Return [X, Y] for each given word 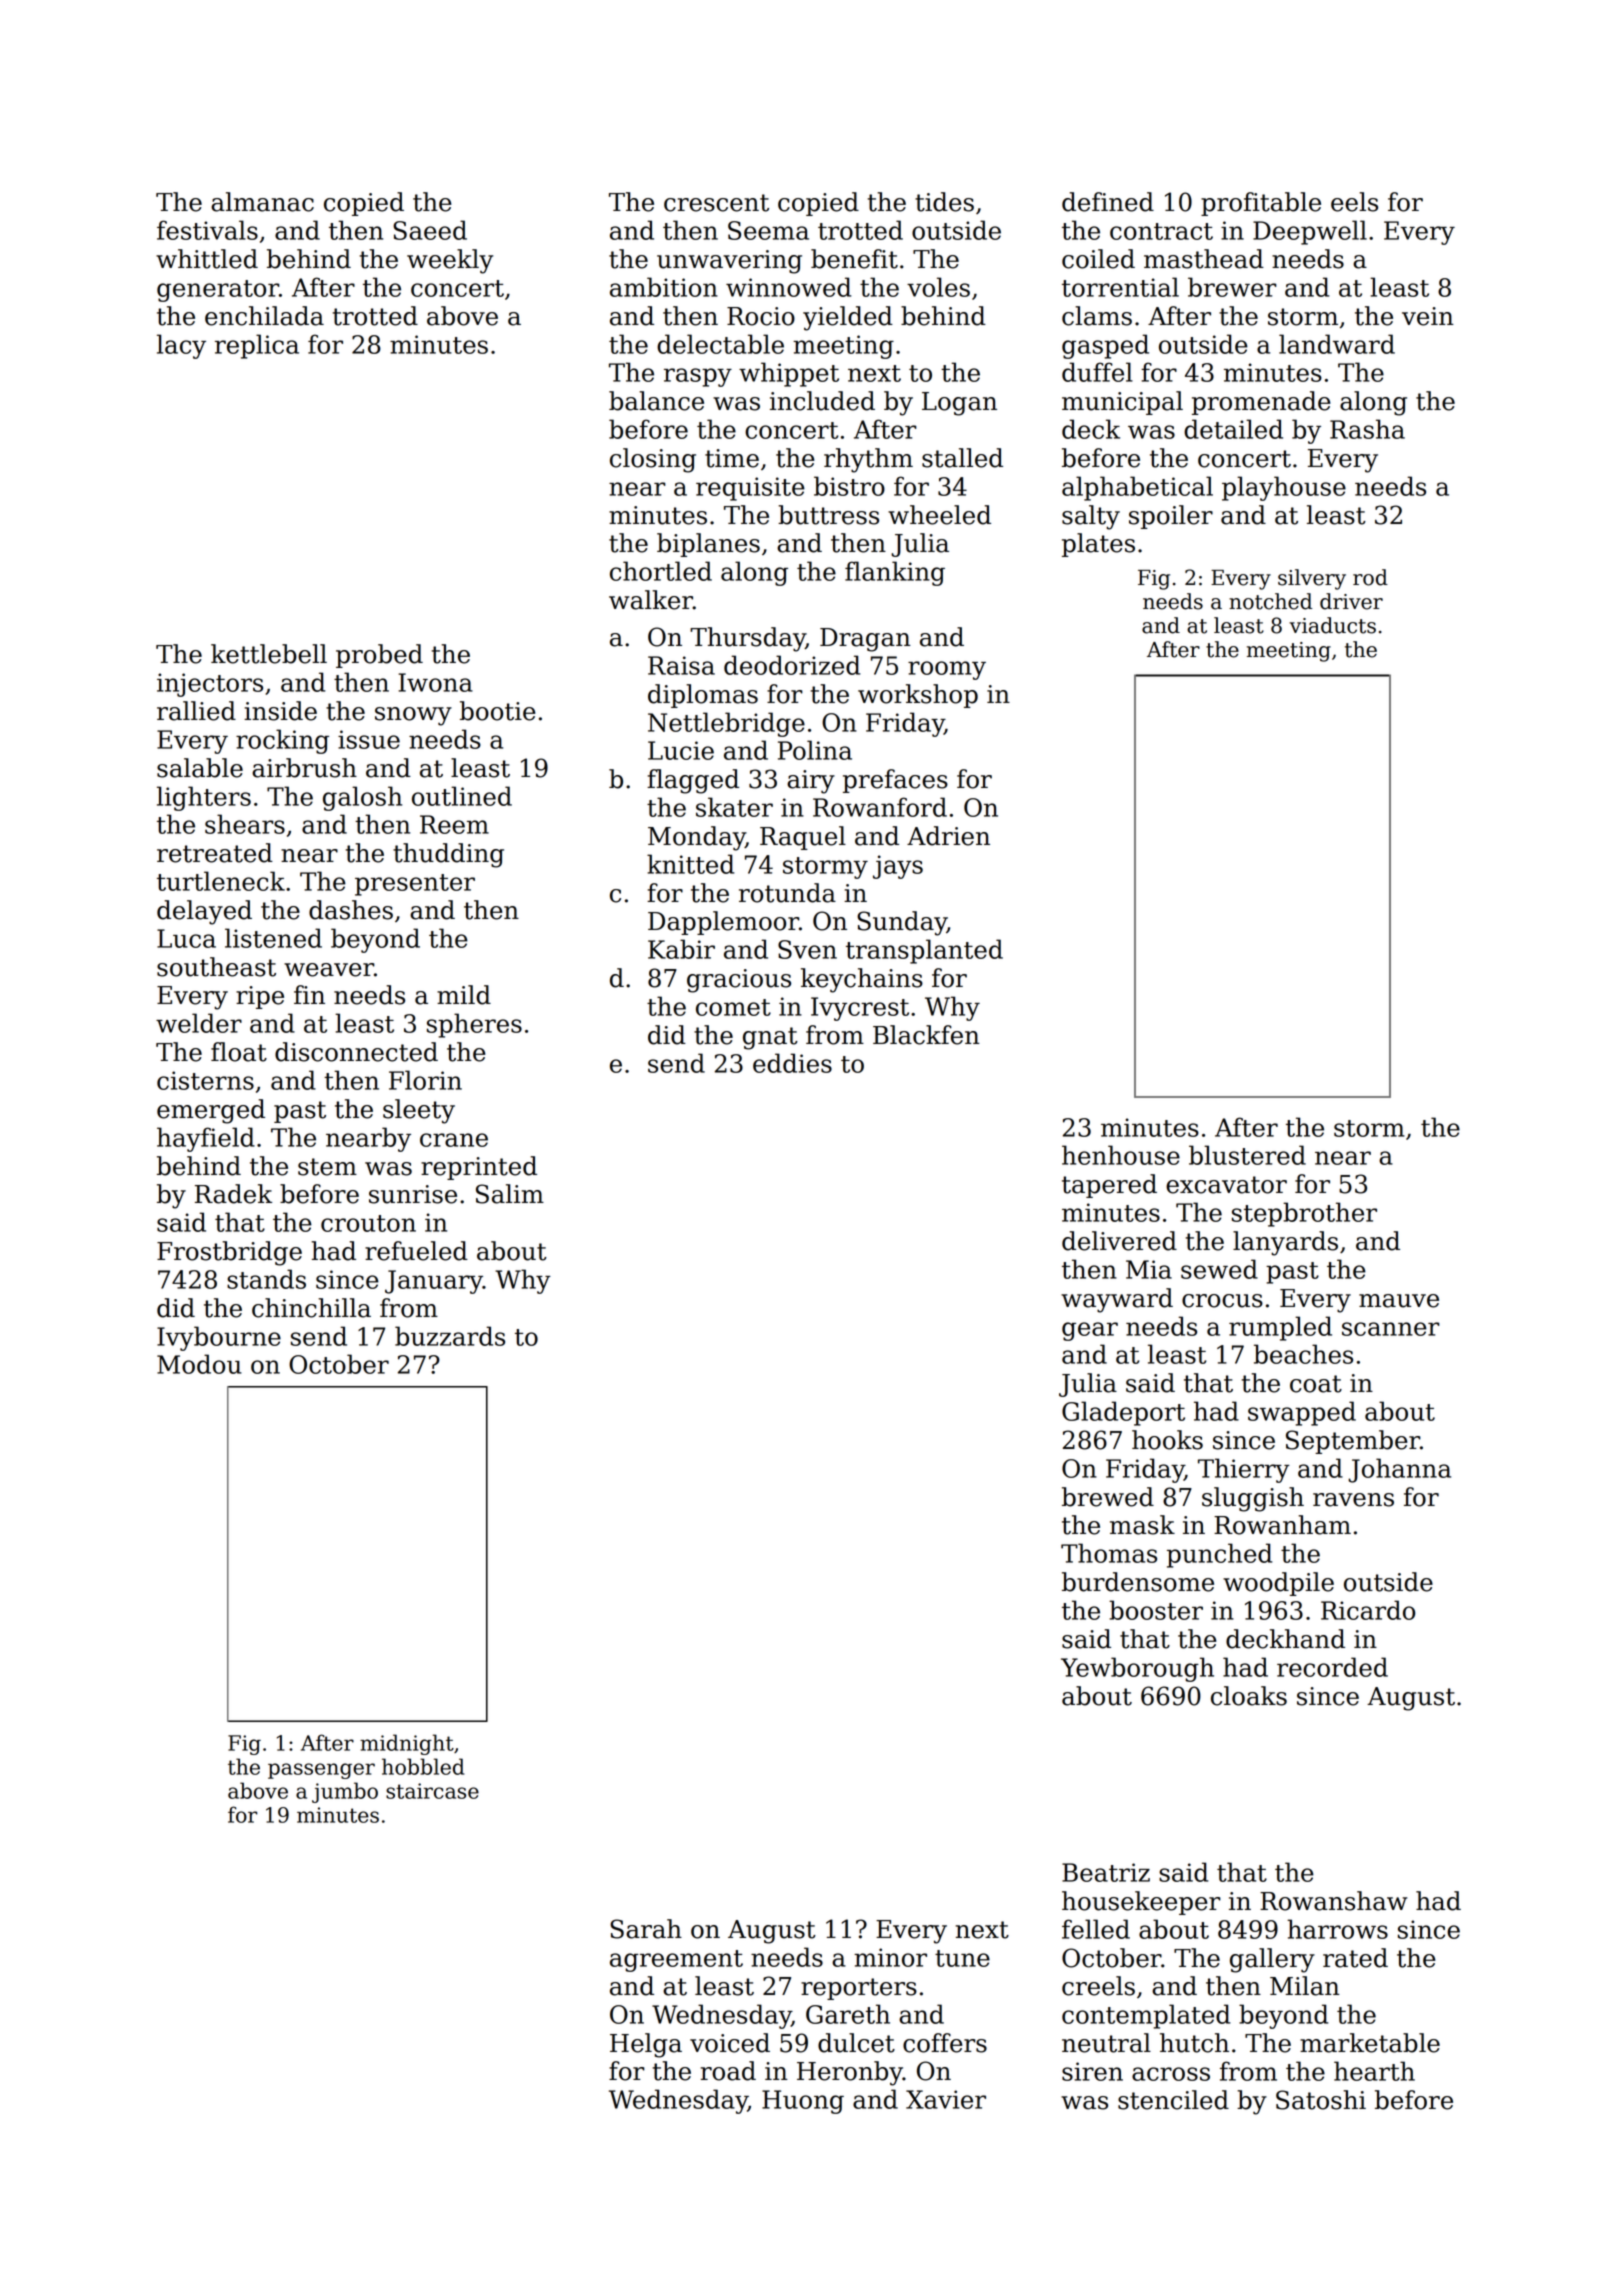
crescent [716, 203]
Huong [803, 2102]
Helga [646, 2045]
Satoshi [1321, 2100]
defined [1108, 202]
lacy [181, 346]
